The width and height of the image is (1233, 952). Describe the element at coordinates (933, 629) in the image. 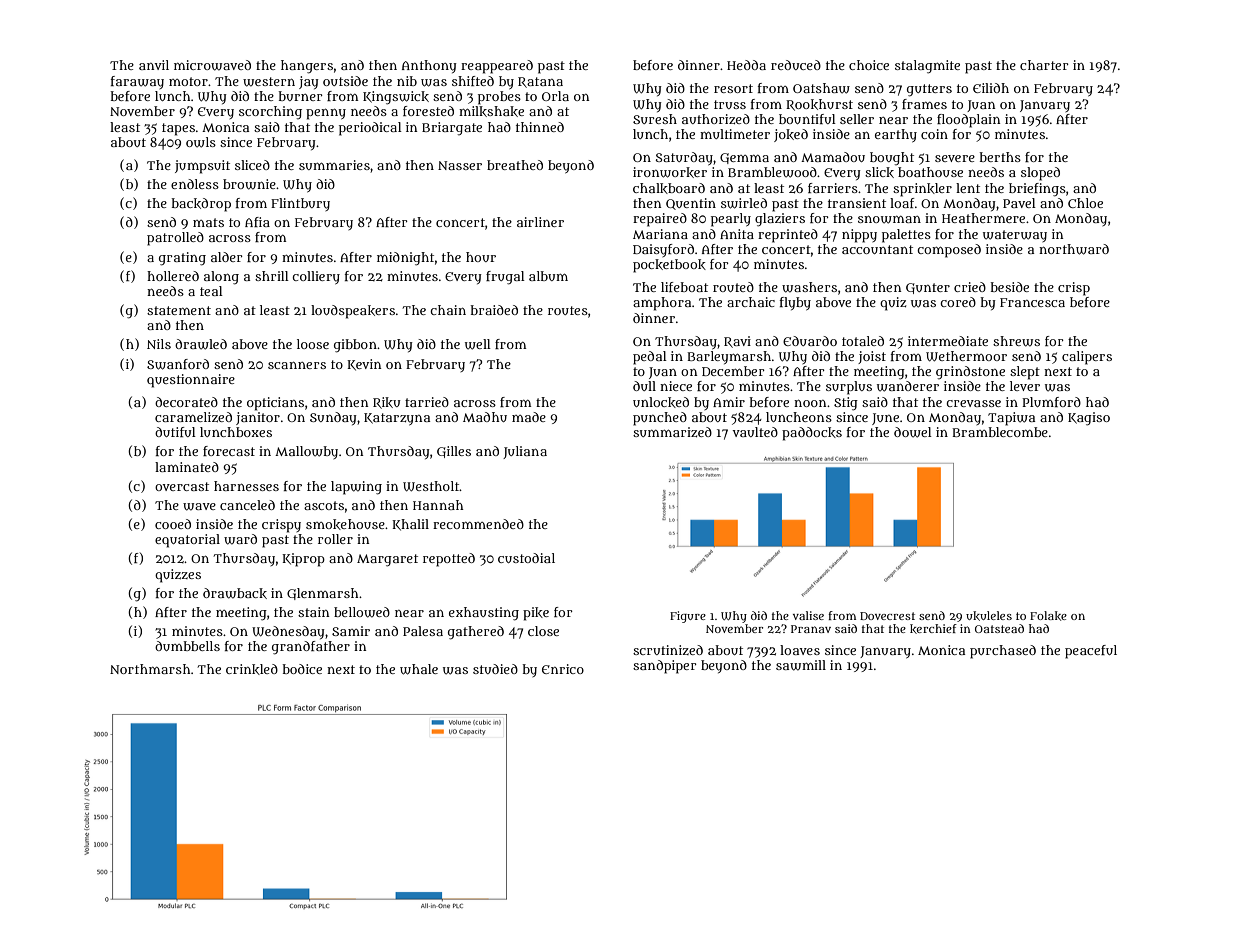

I see `kerchief` at that location.
